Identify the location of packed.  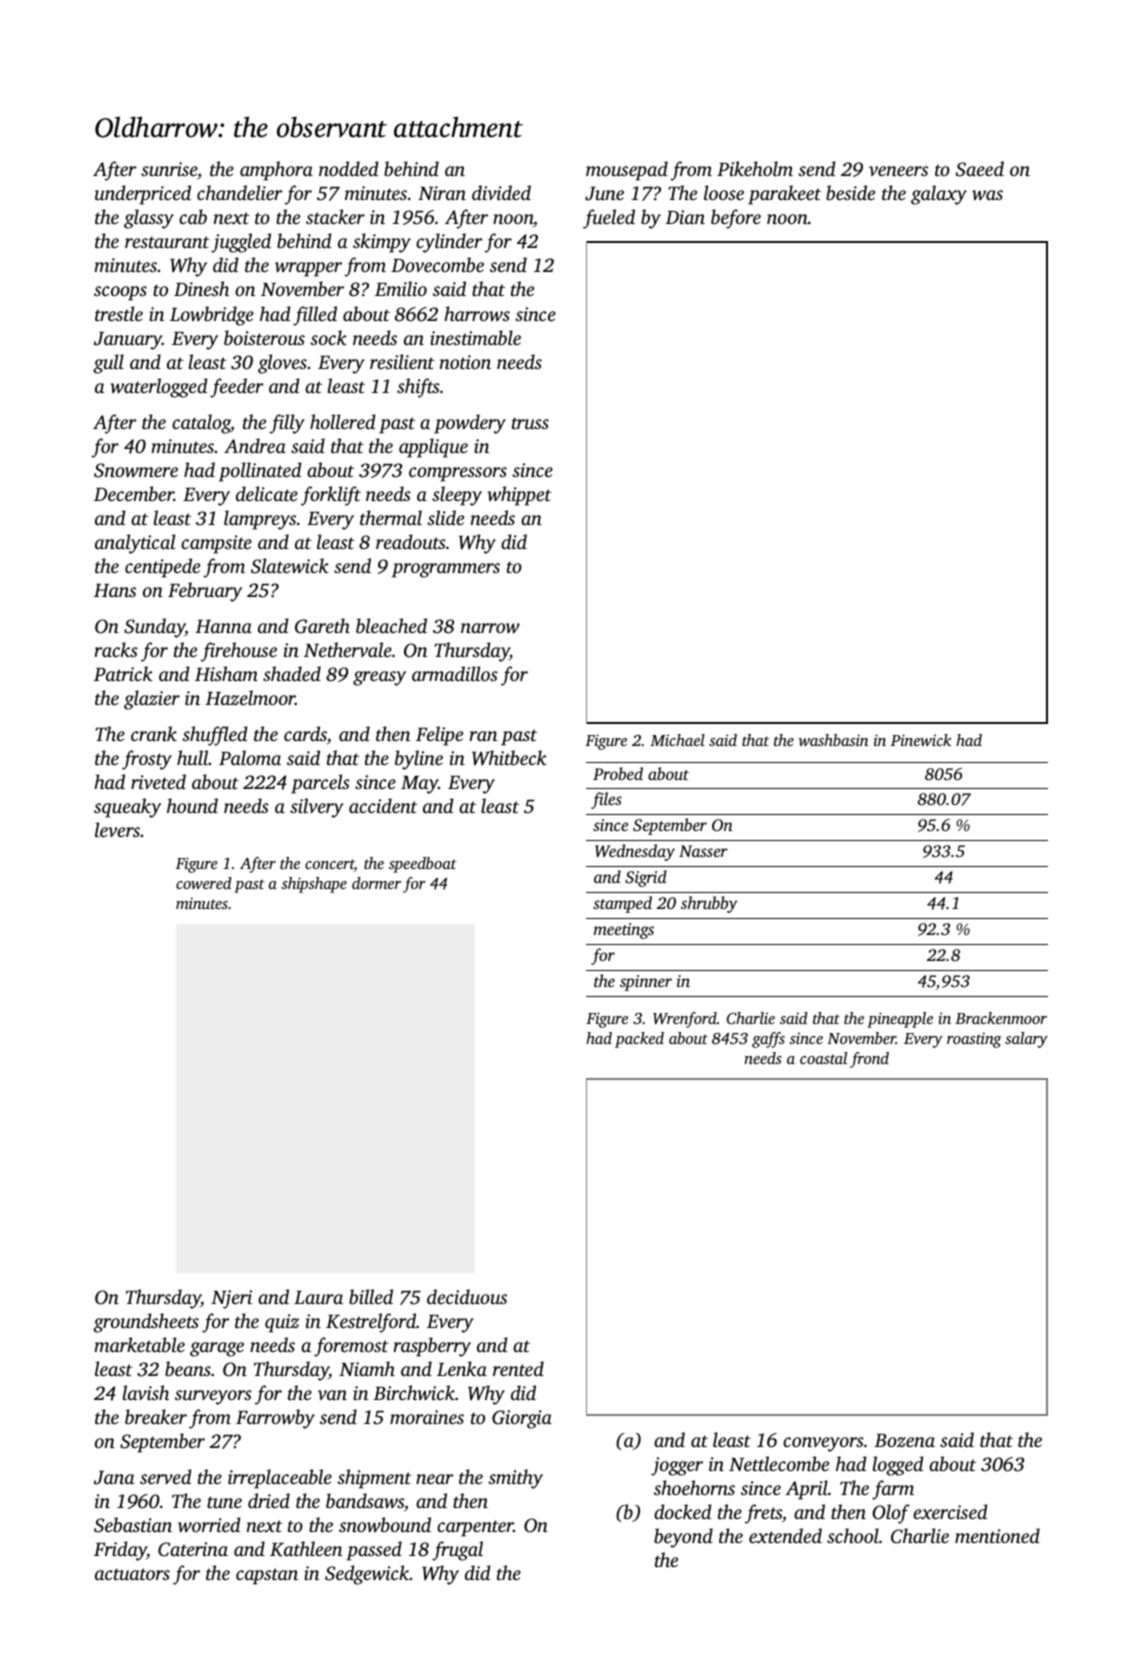
(639, 1040).
